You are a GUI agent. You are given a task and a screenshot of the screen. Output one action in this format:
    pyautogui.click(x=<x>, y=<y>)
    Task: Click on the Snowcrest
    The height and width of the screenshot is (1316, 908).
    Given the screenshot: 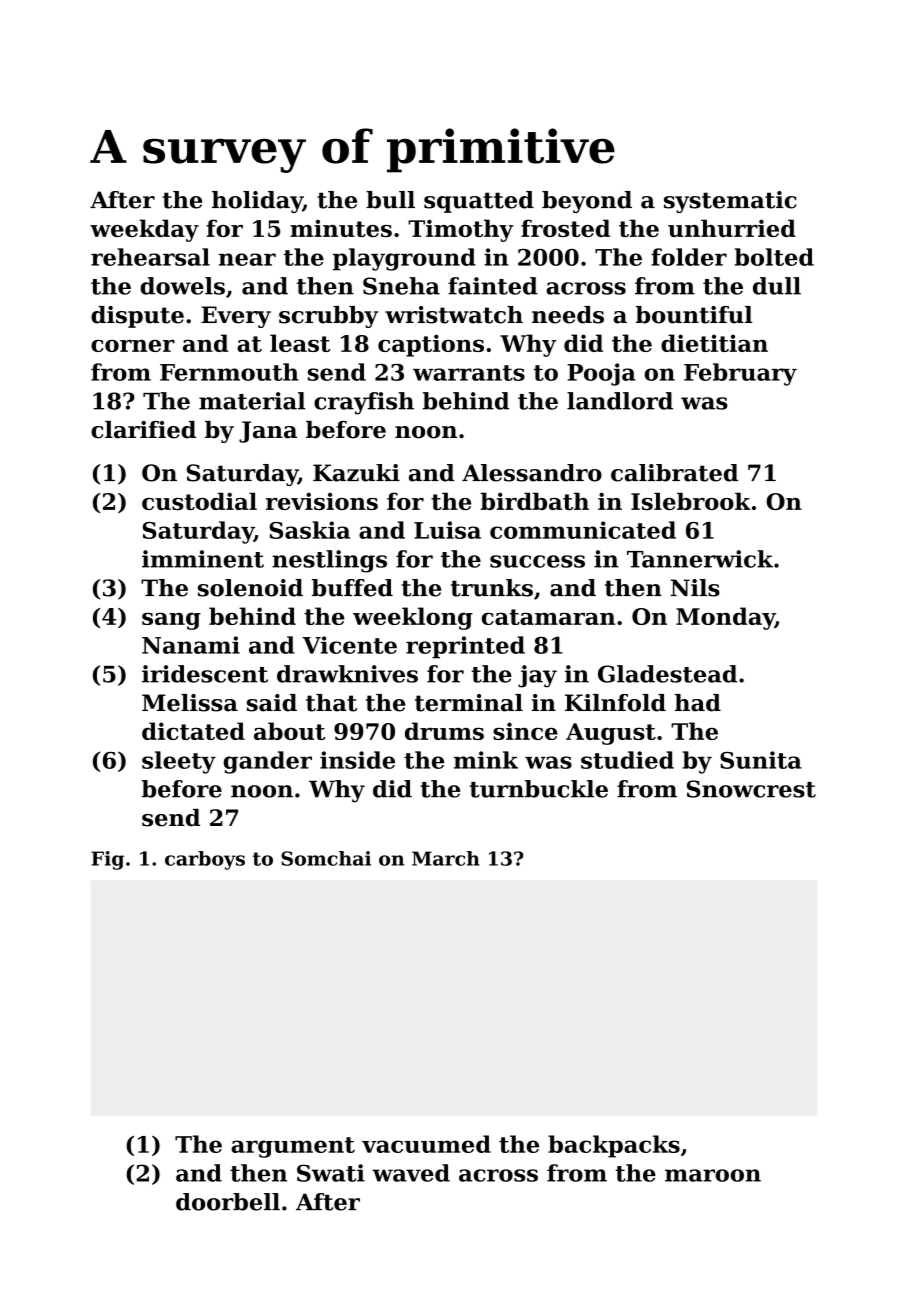 What is the action you would take?
    pyautogui.click(x=751, y=789)
